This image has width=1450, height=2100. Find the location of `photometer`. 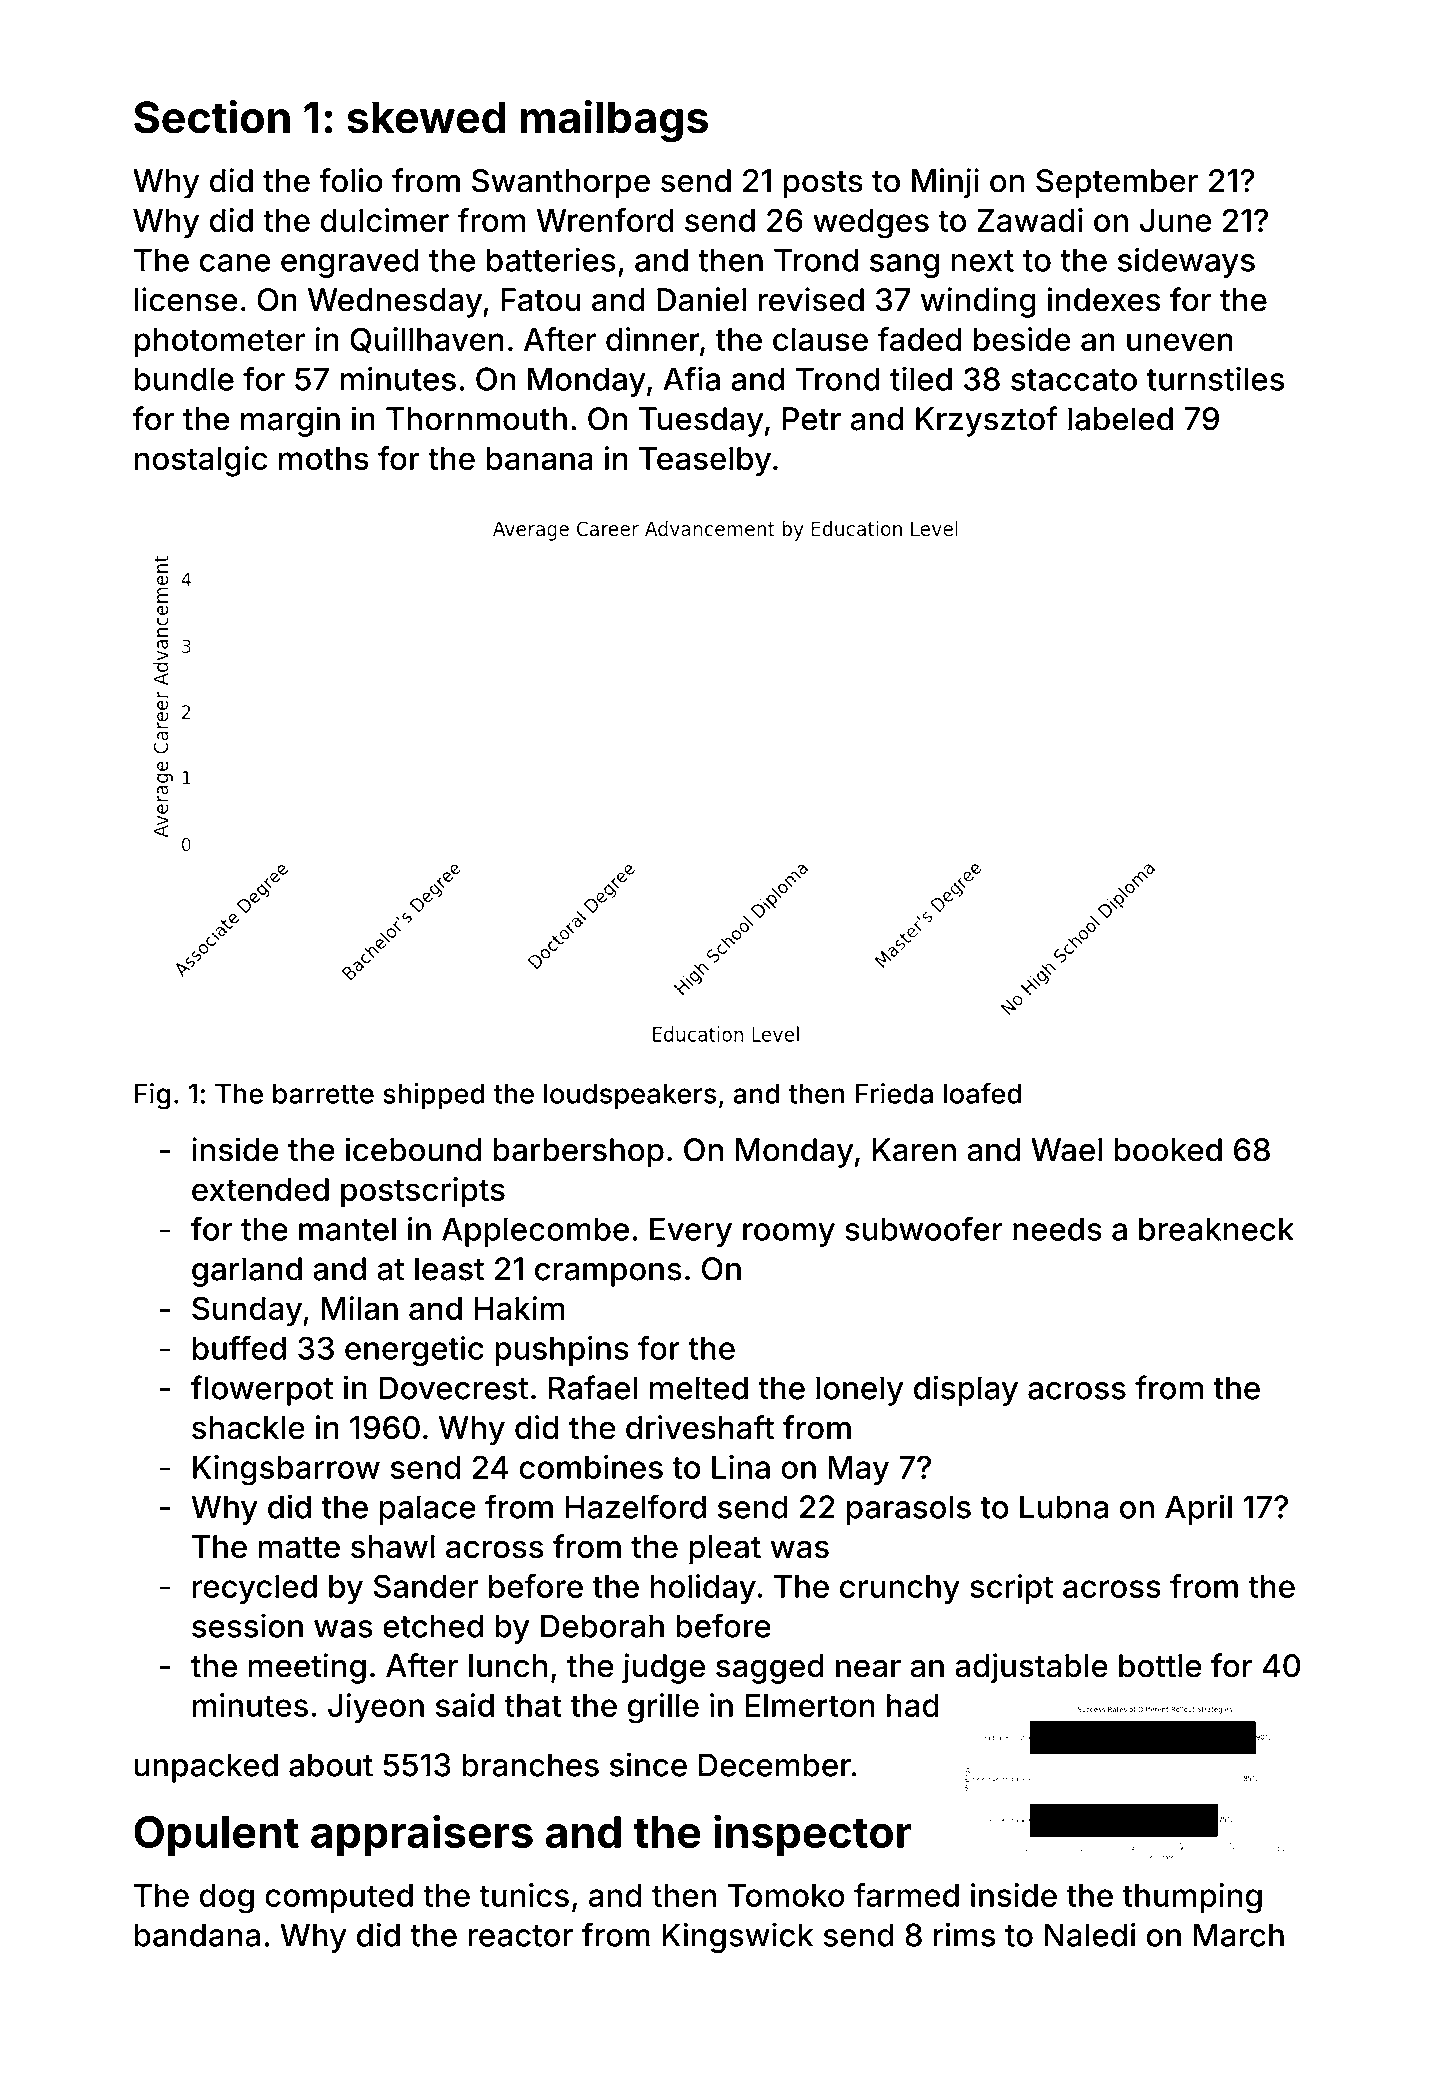

photometer is located at coordinates (220, 342).
